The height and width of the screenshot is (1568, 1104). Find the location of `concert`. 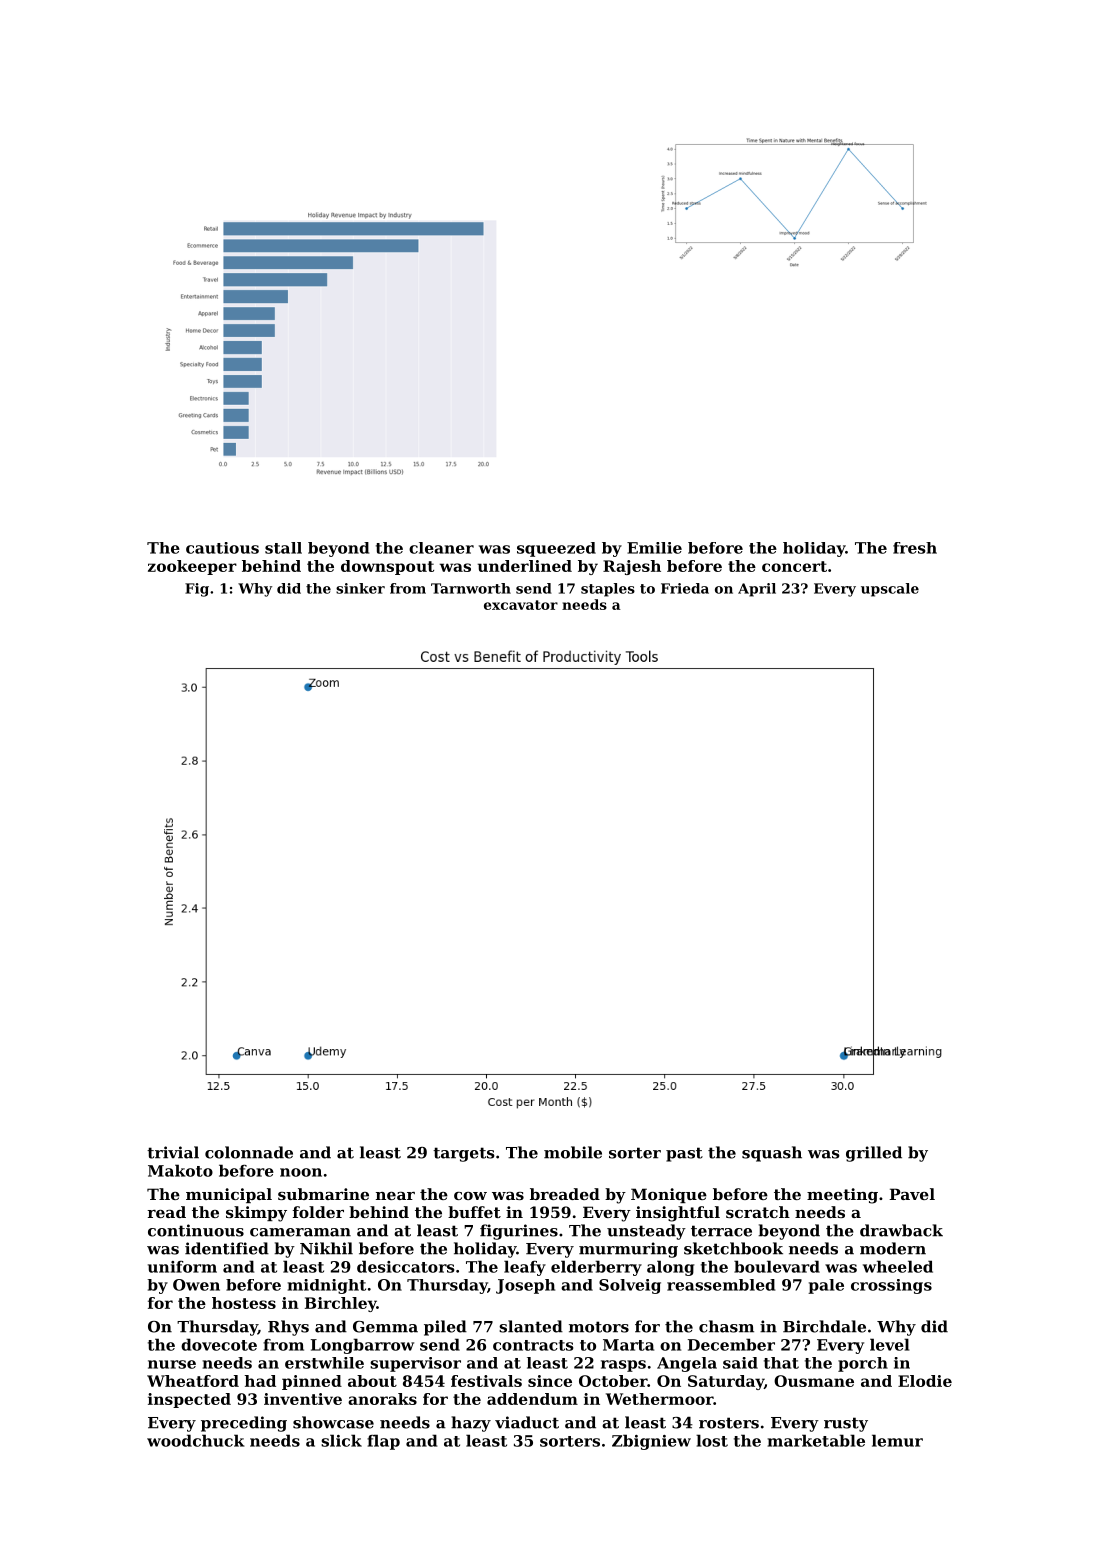

concert is located at coordinates (794, 566).
